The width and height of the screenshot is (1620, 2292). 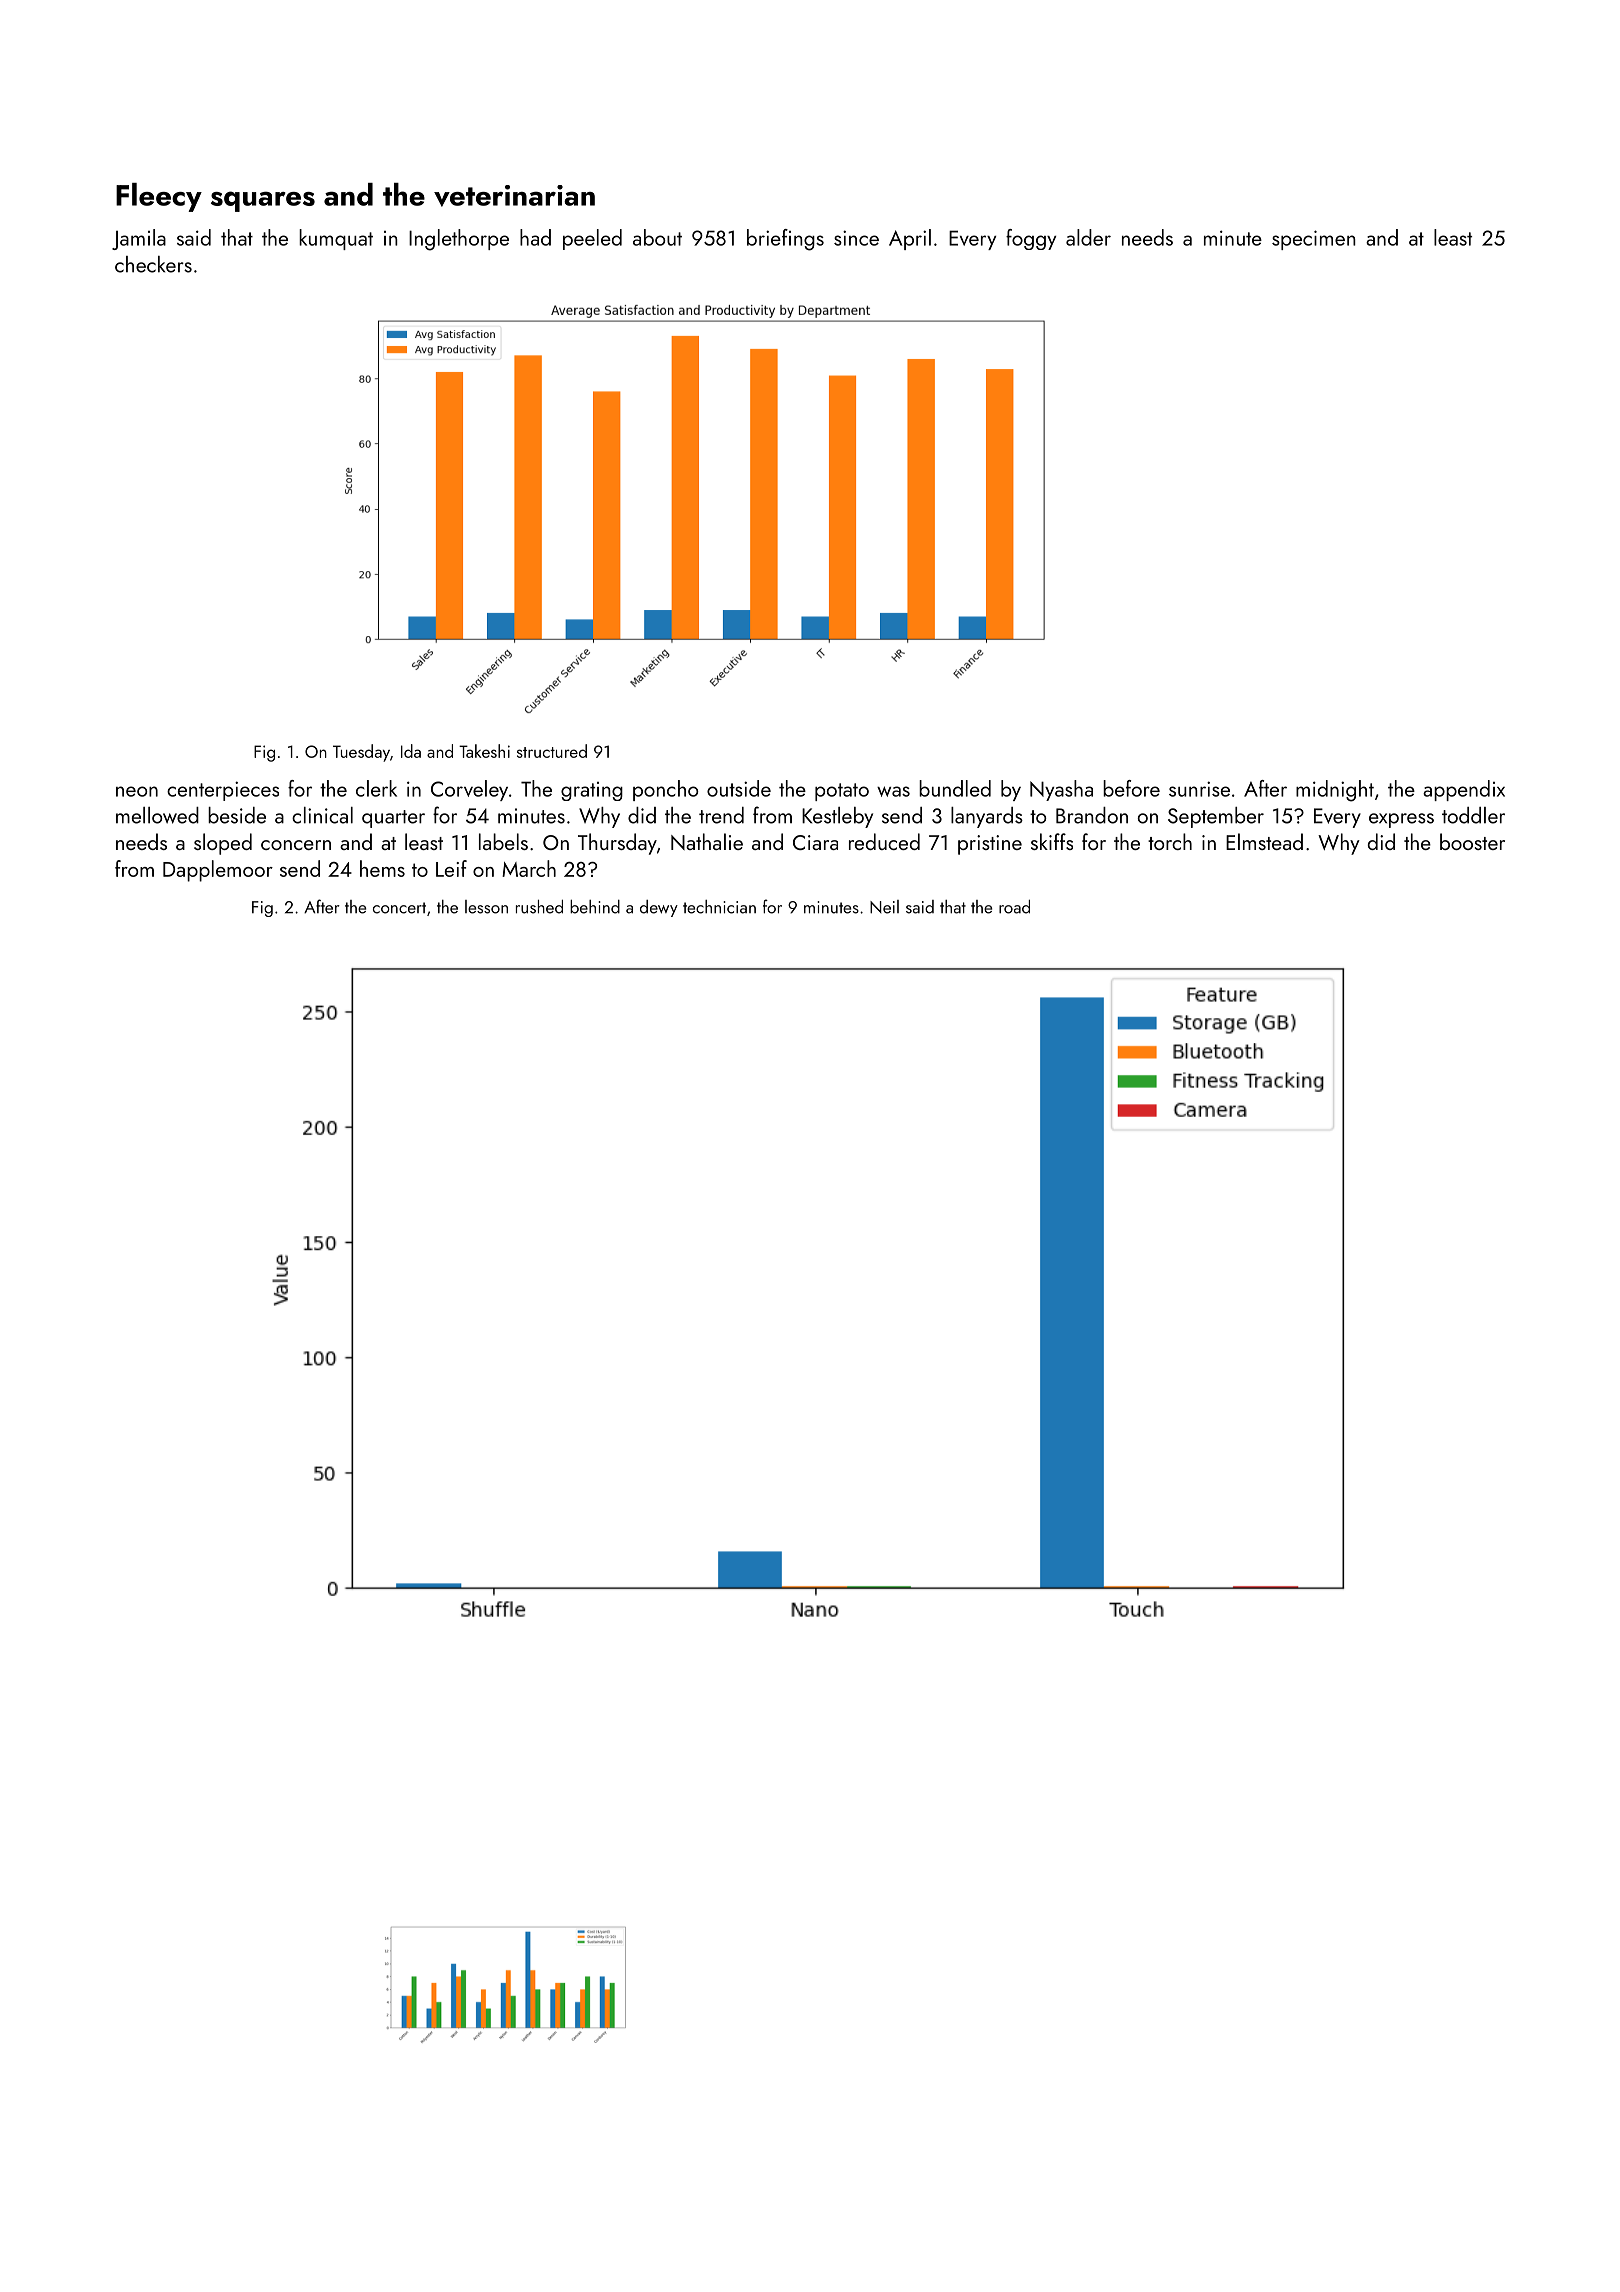 I want to click on specimen, so click(x=1314, y=240).
